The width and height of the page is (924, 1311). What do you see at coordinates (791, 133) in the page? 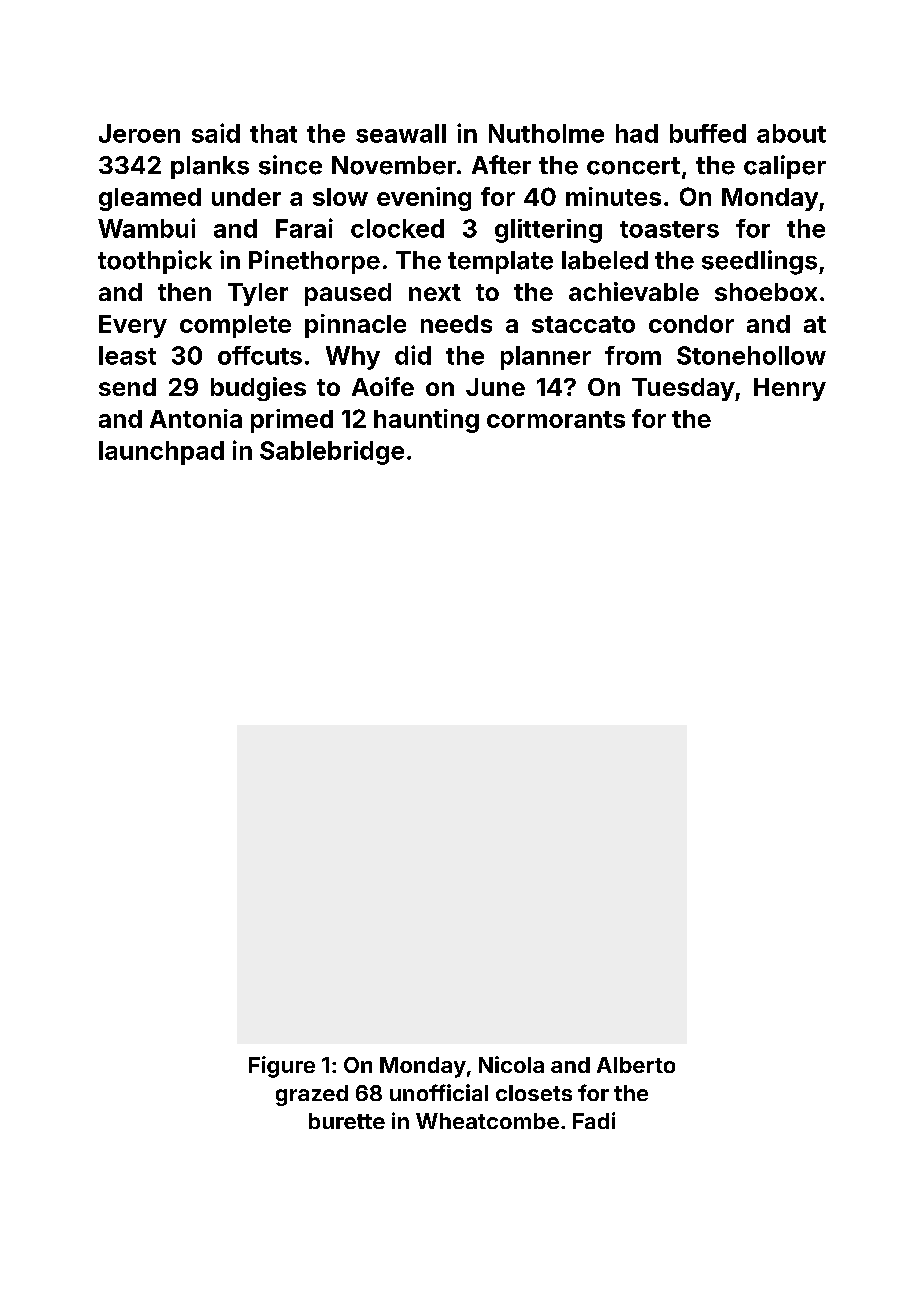
I see `about` at bounding box center [791, 133].
